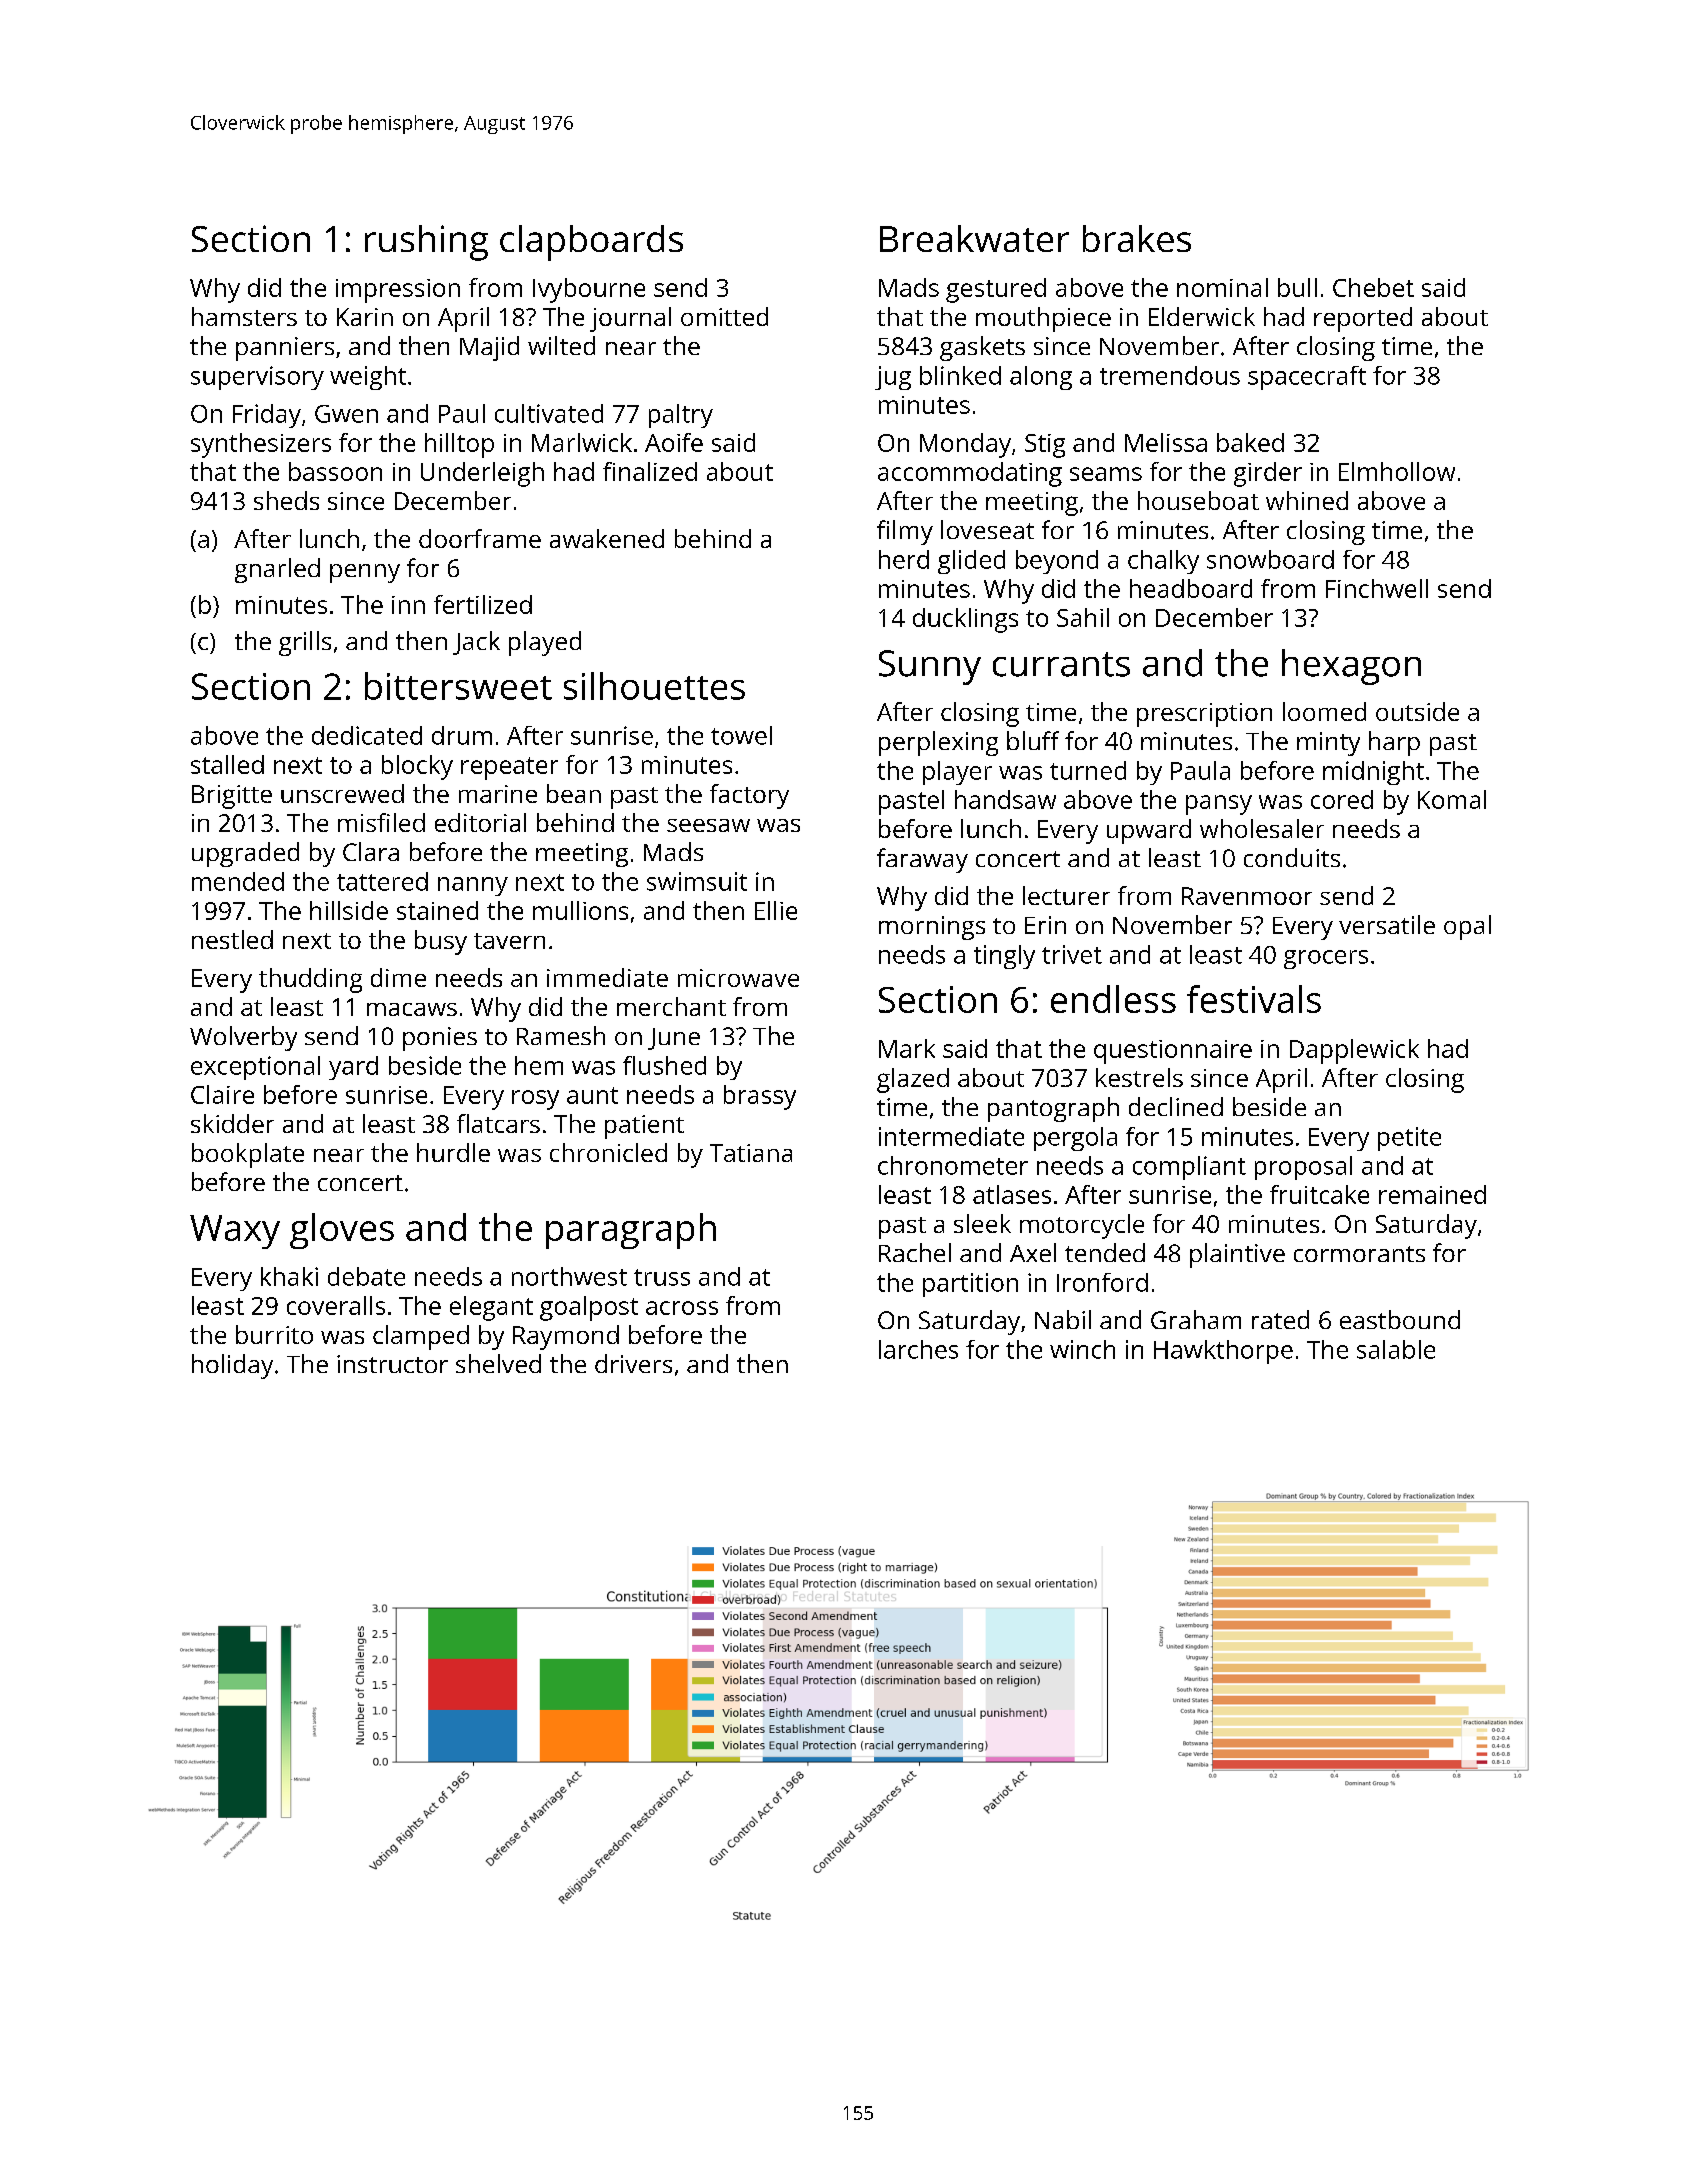 Image resolution: width=1683 pixels, height=2178 pixels. What do you see at coordinates (918, 1349) in the screenshot?
I see `larches` at bounding box center [918, 1349].
